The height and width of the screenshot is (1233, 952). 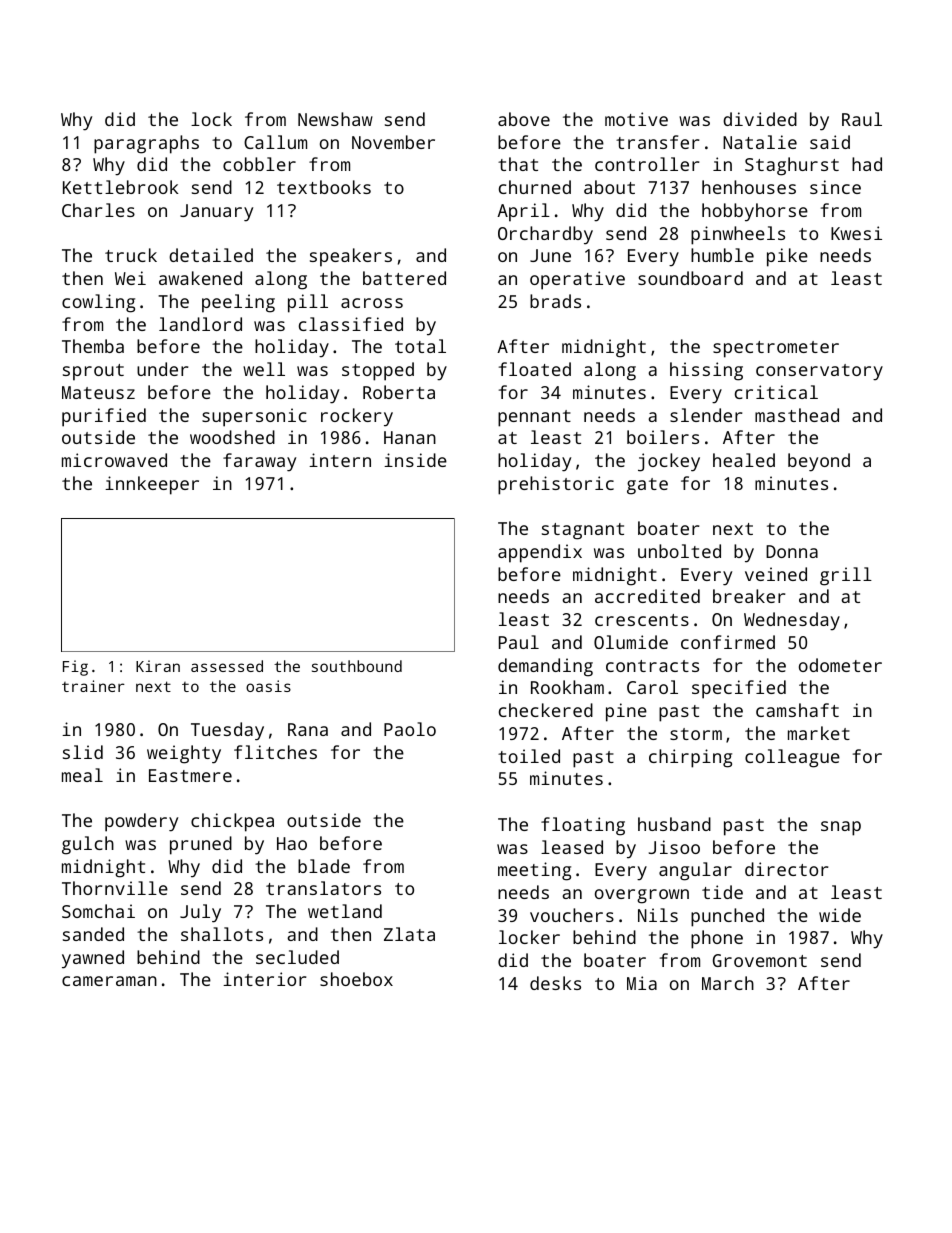 What do you see at coordinates (749, 187) in the screenshot?
I see `henhouses` at bounding box center [749, 187].
